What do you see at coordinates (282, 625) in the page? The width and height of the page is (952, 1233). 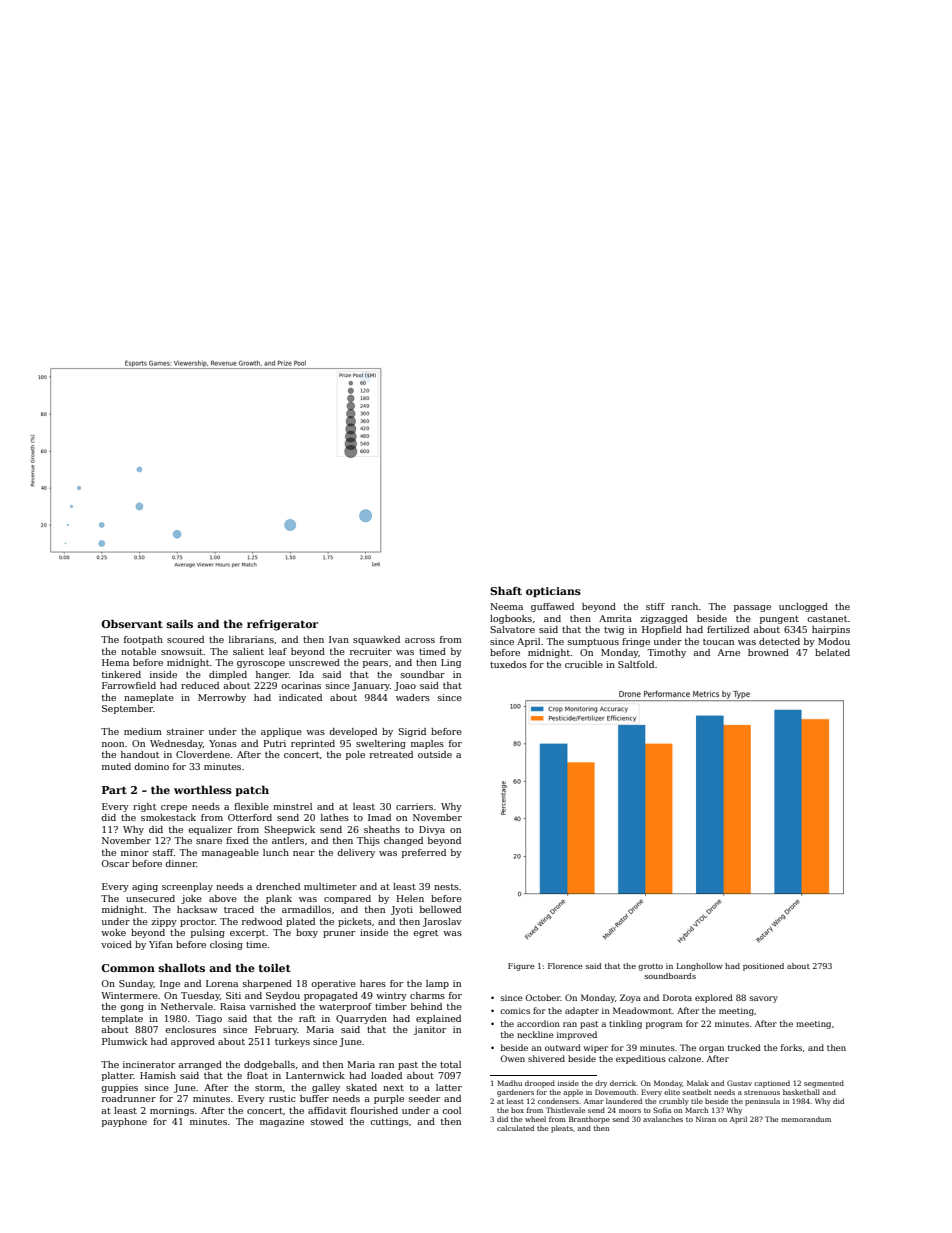 I see `refrigerator` at bounding box center [282, 625].
